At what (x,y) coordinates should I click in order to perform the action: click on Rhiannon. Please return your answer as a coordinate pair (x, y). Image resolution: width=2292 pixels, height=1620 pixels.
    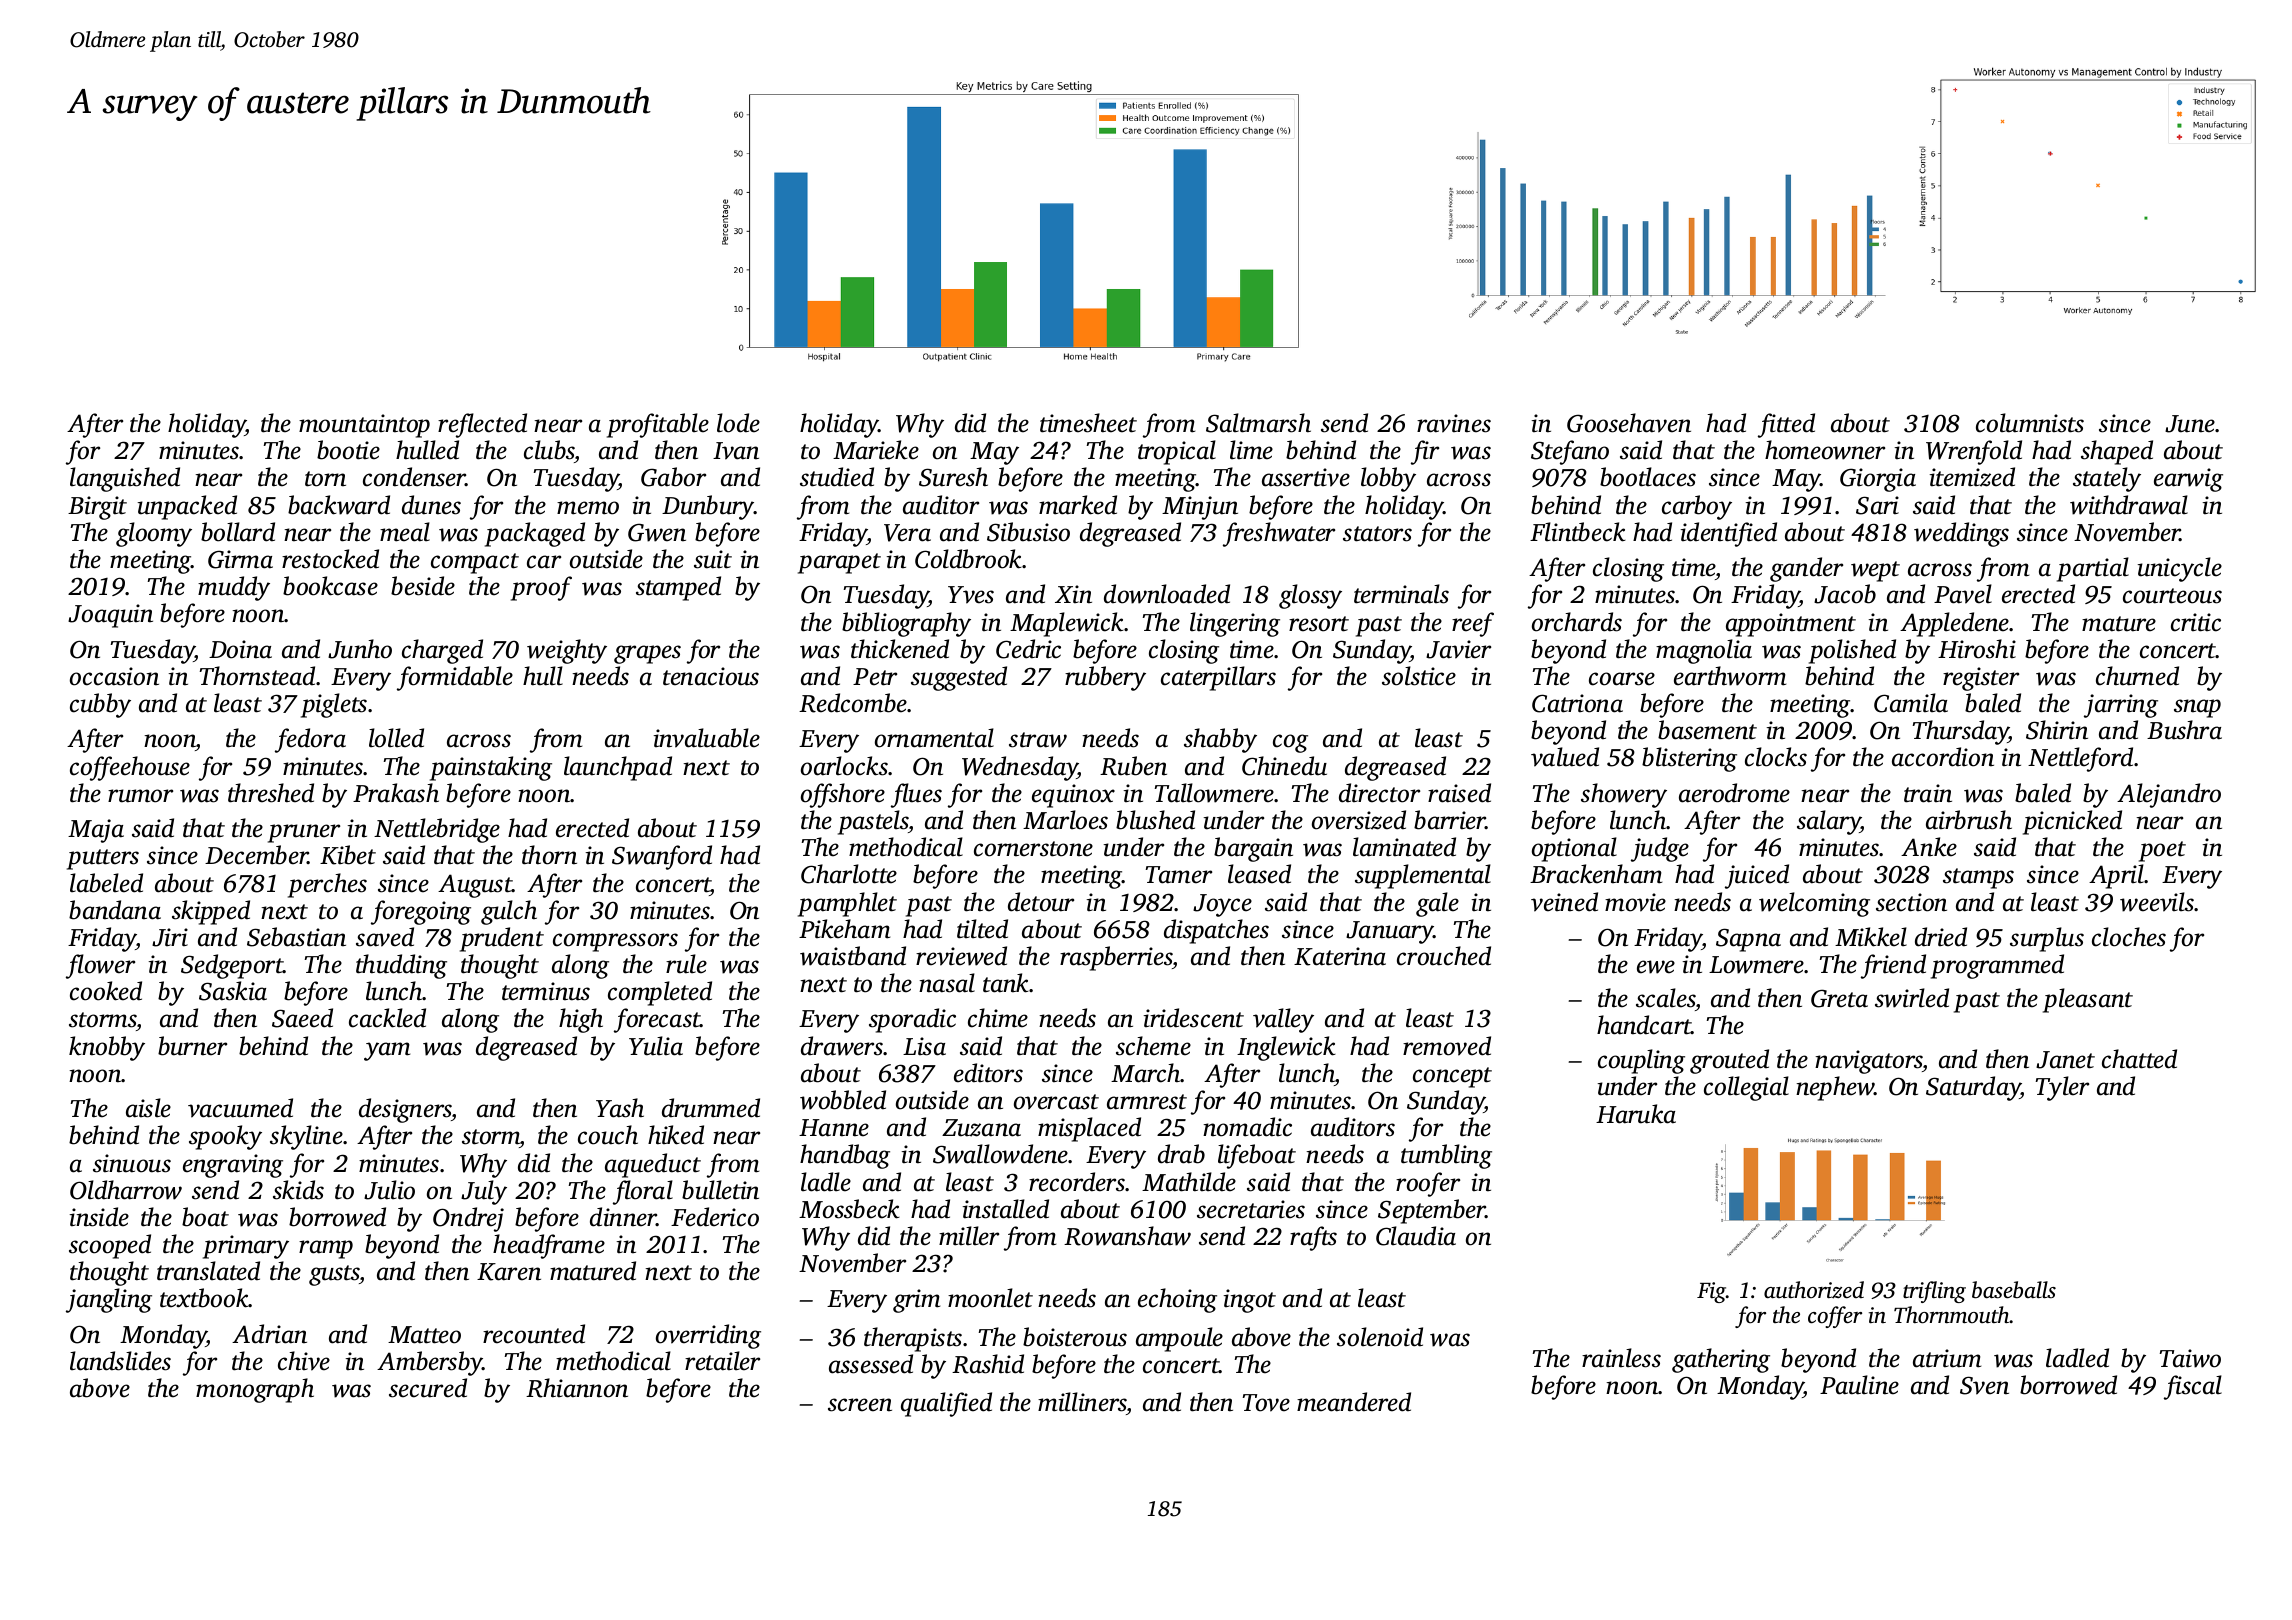
    Looking at the image, I should click on (577, 1388).
